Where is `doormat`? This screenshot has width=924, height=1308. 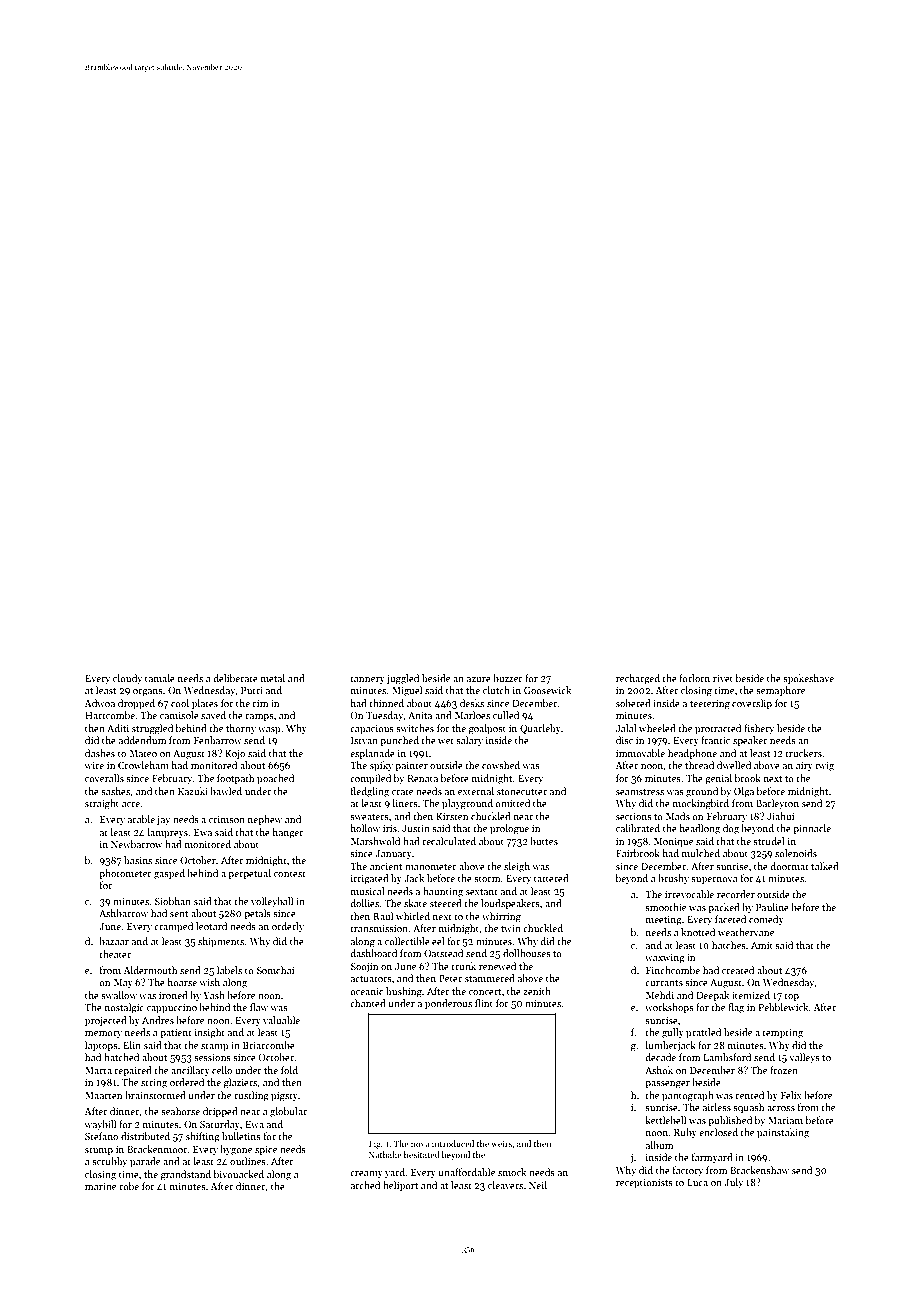
doormat is located at coordinates (789, 866).
